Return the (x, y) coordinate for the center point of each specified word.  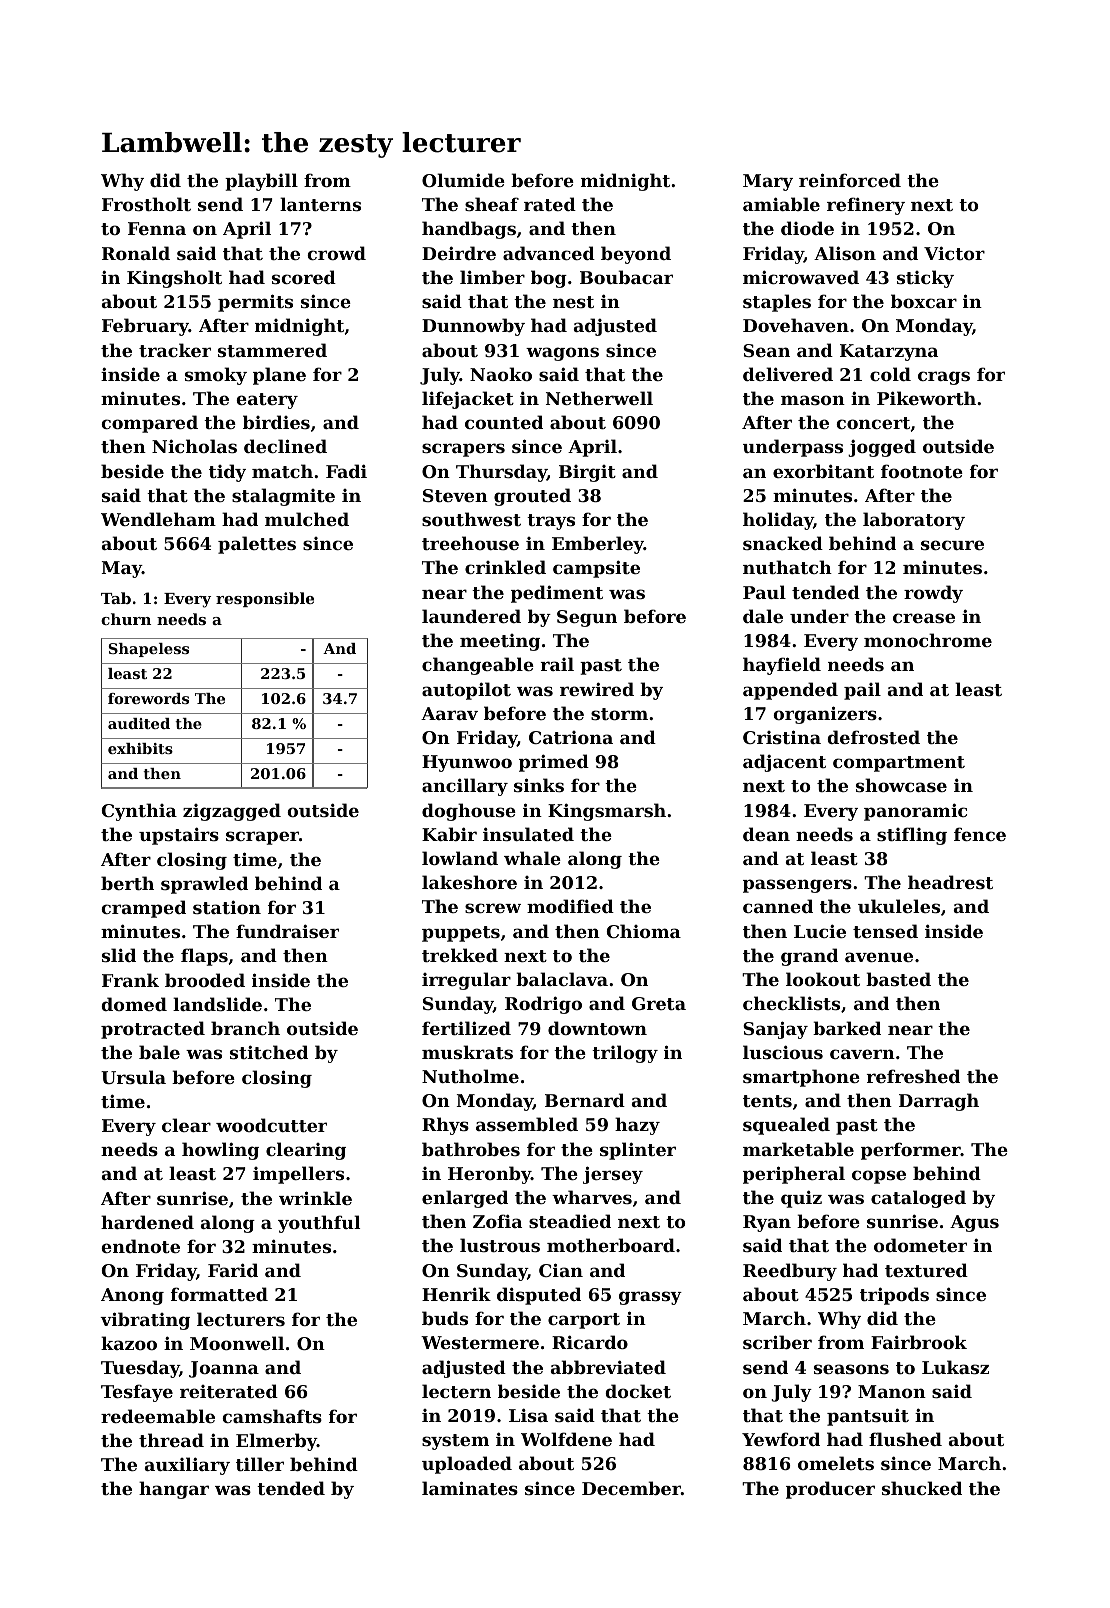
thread (171, 1440)
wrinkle (315, 1198)
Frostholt (146, 204)
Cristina (782, 737)
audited (139, 723)
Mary (768, 182)
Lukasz (955, 1367)
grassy (650, 1298)
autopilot (466, 691)
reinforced (850, 180)
